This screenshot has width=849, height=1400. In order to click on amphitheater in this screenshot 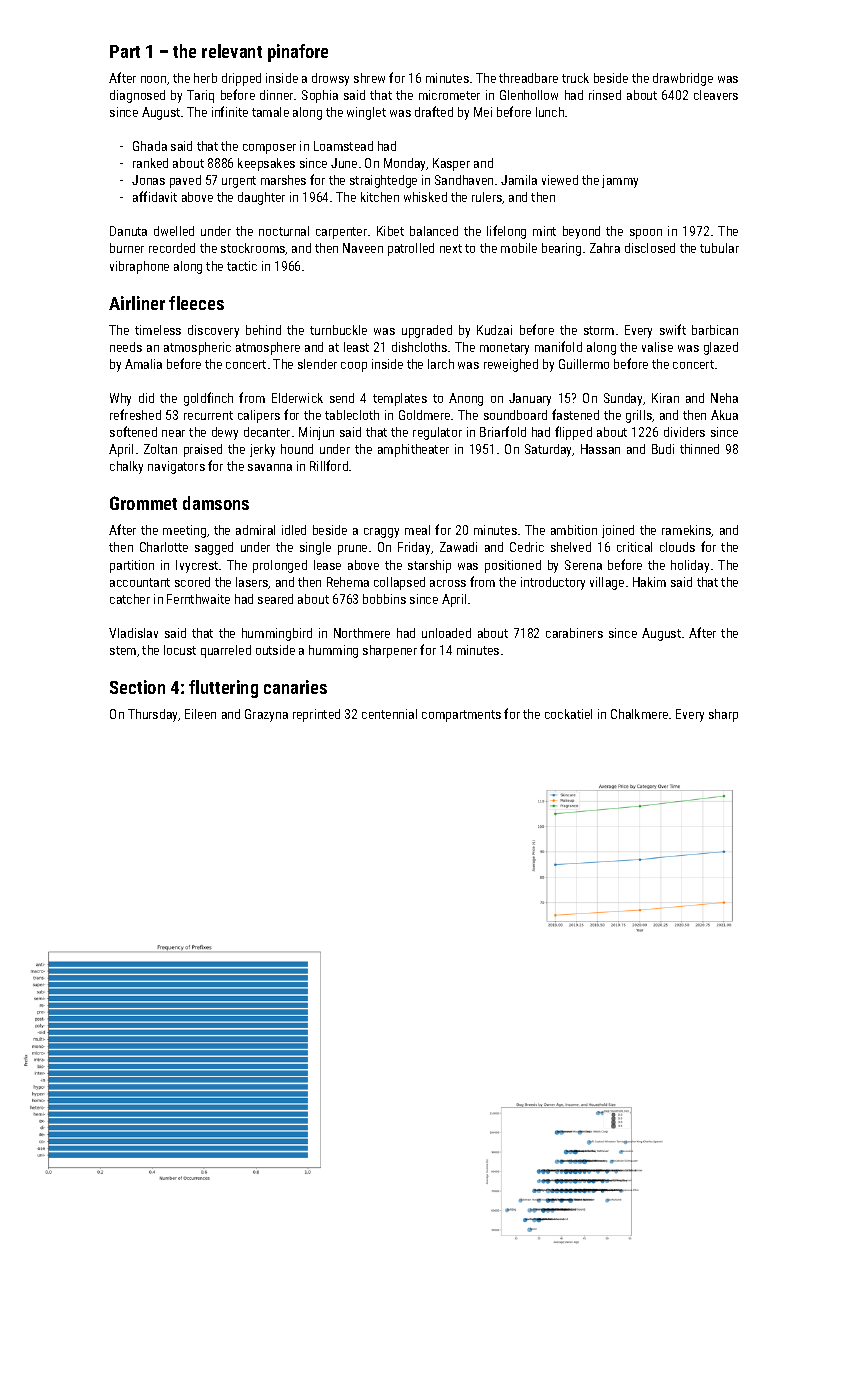, I will do `click(413, 450)`.
